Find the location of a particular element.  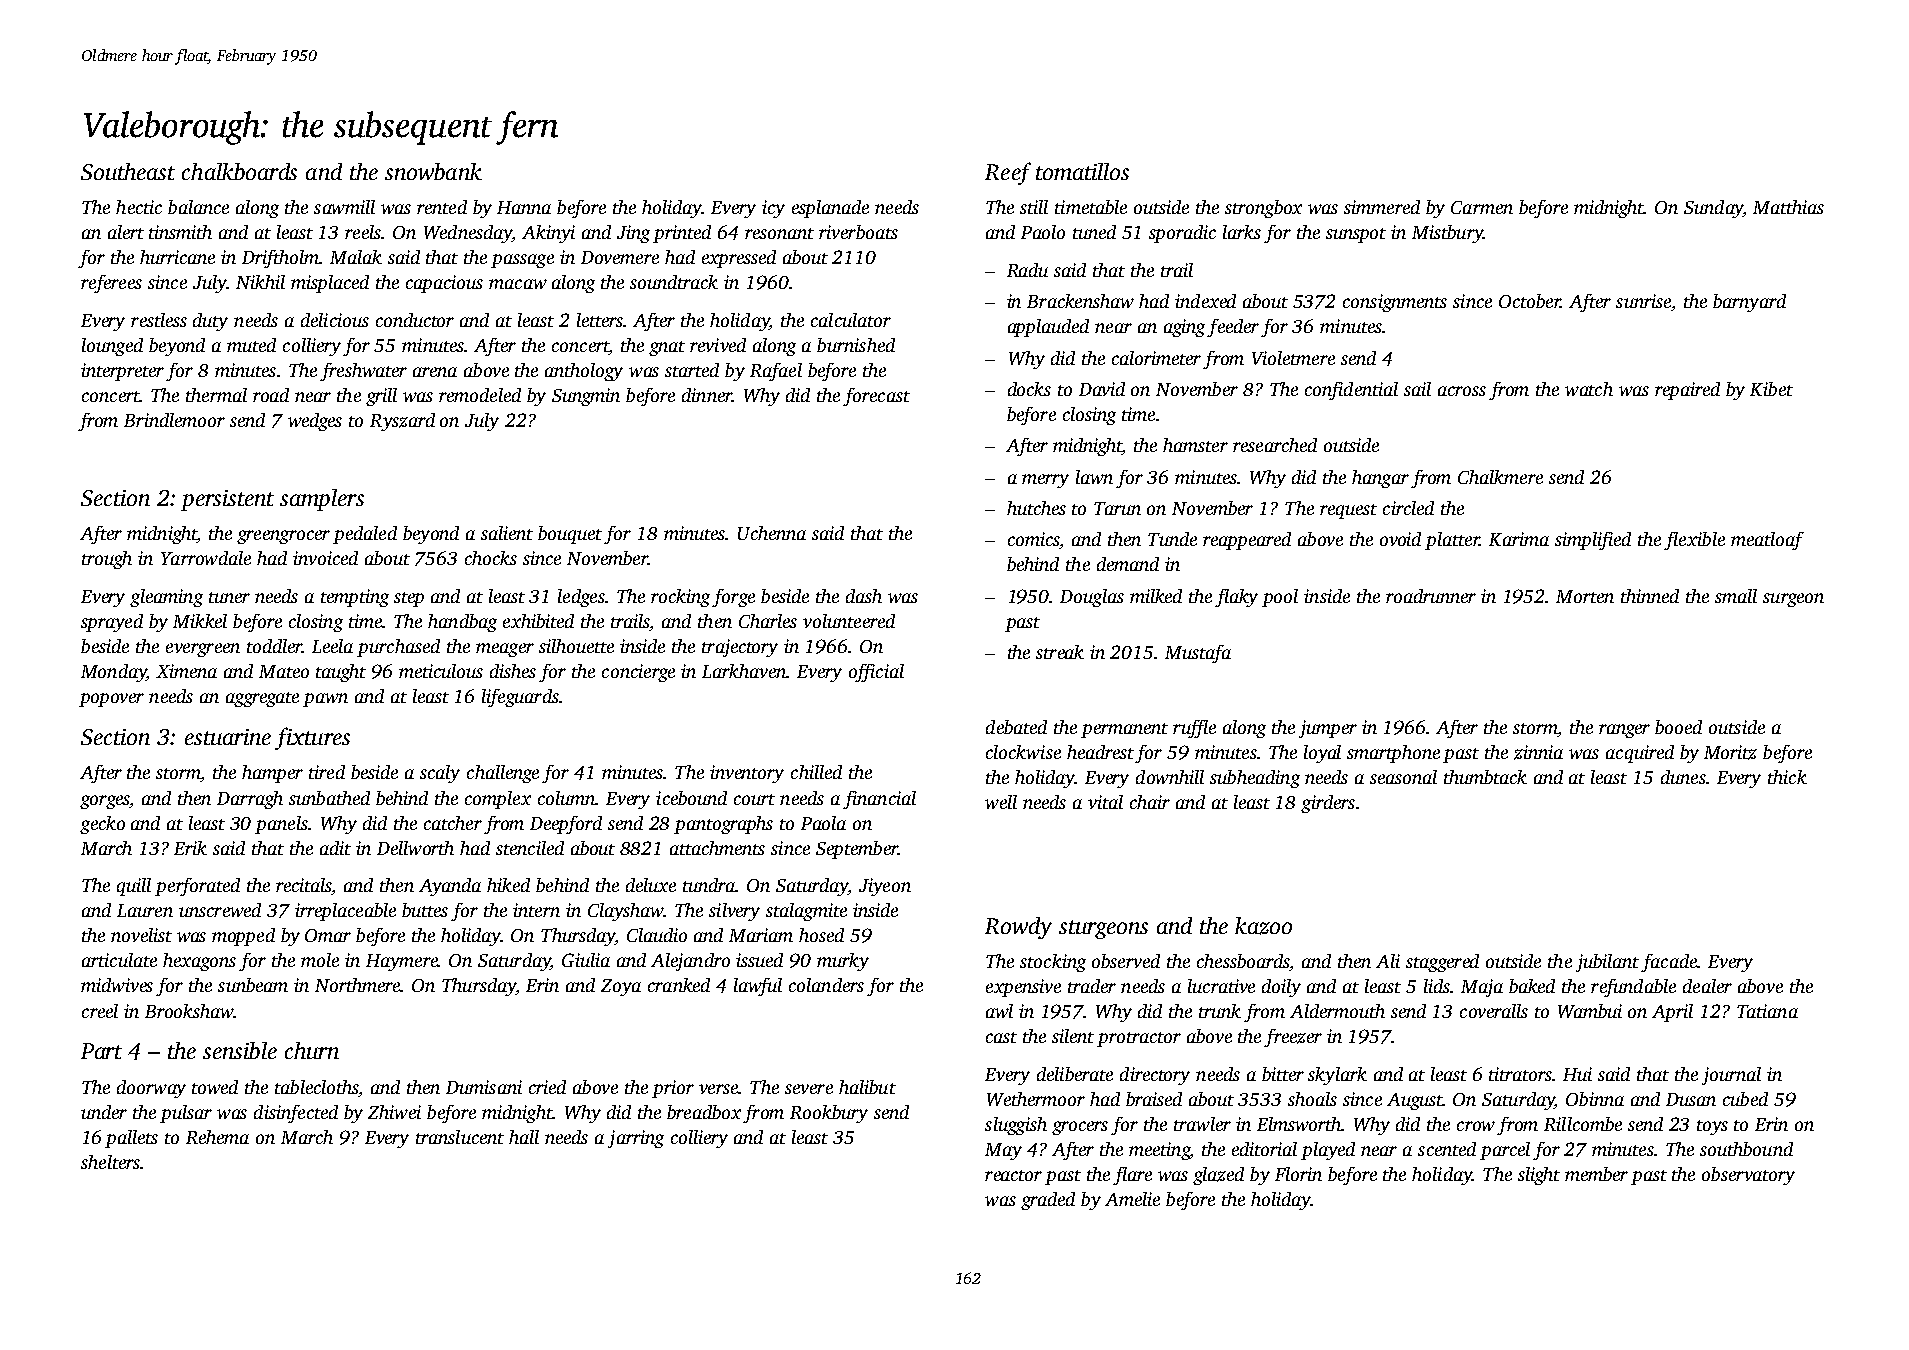

jarring is located at coordinates (636, 1139).
